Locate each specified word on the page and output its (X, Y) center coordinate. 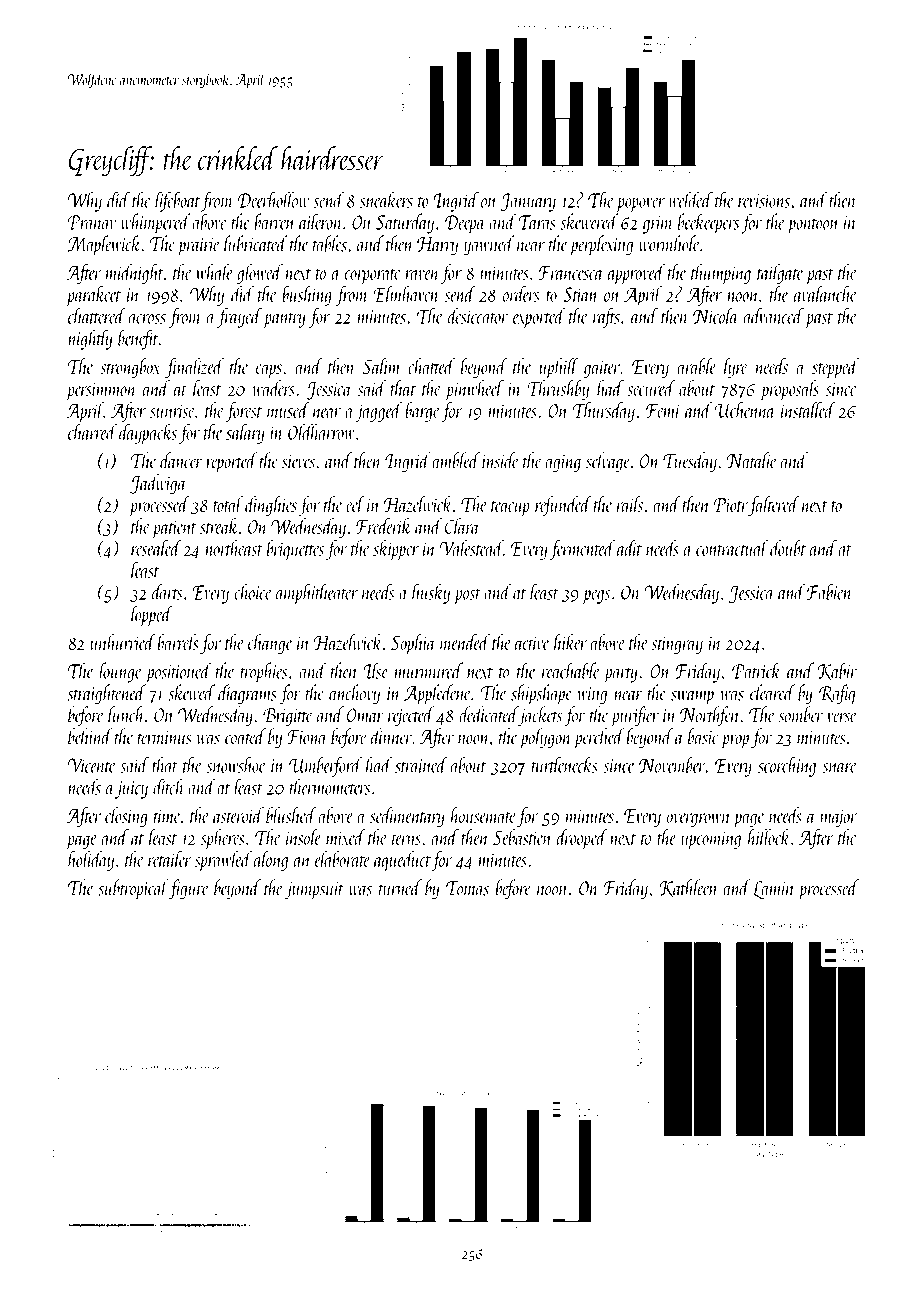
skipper (396, 550)
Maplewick (104, 245)
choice (253, 591)
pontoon (813, 226)
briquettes (295, 550)
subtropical (133, 889)
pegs (596, 597)
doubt (788, 548)
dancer (181, 460)
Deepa (465, 224)
